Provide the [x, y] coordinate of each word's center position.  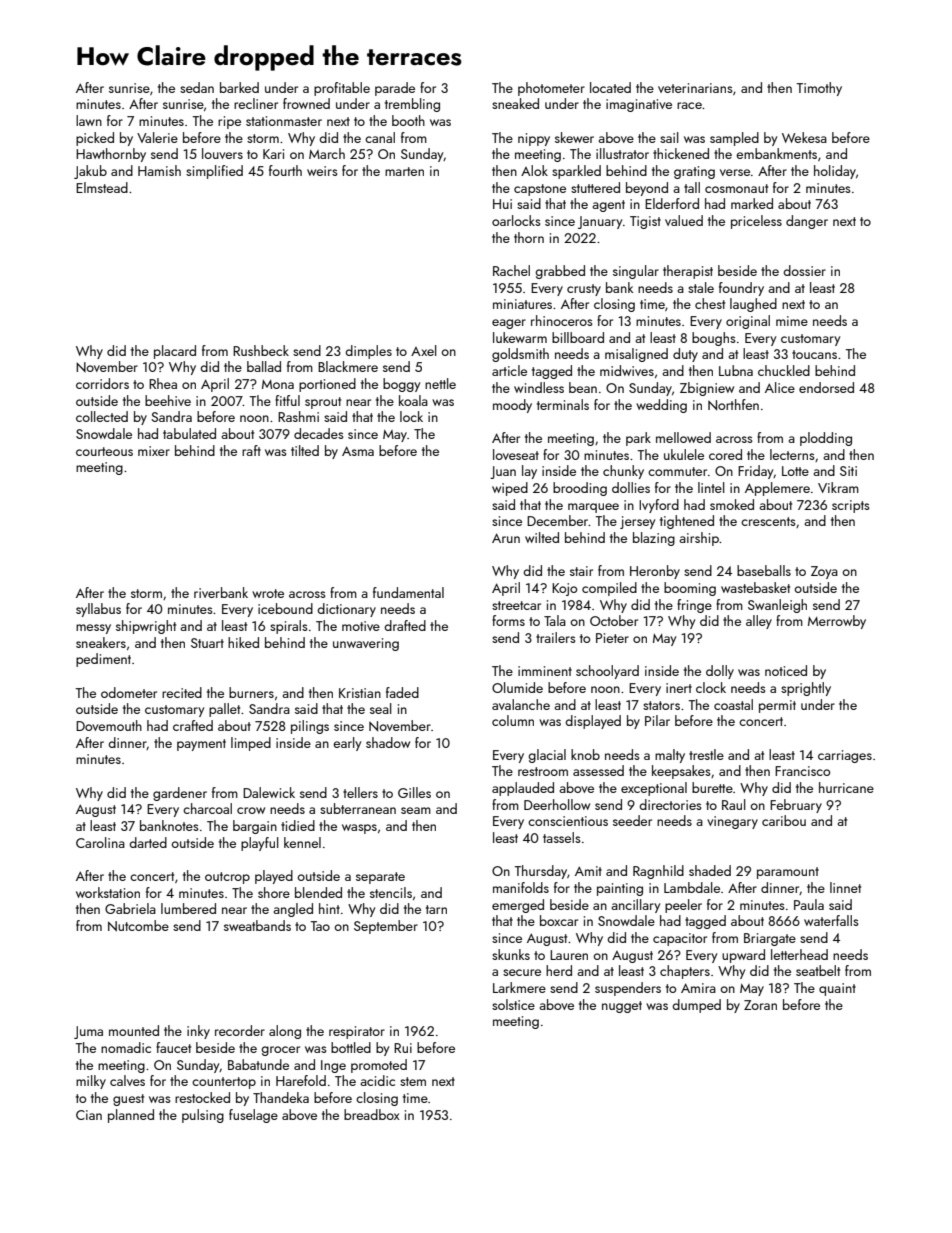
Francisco [802, 771]
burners [251, 692]
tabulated [189, 433]
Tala [555, 620]
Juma [88, 1032]
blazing [654, 539]
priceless [756, 222]
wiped [510, 489]
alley [759, 622]
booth [408, 120]
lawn [89, 120]
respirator [357, 1032]
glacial [547, 756]
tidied [298, 825]
